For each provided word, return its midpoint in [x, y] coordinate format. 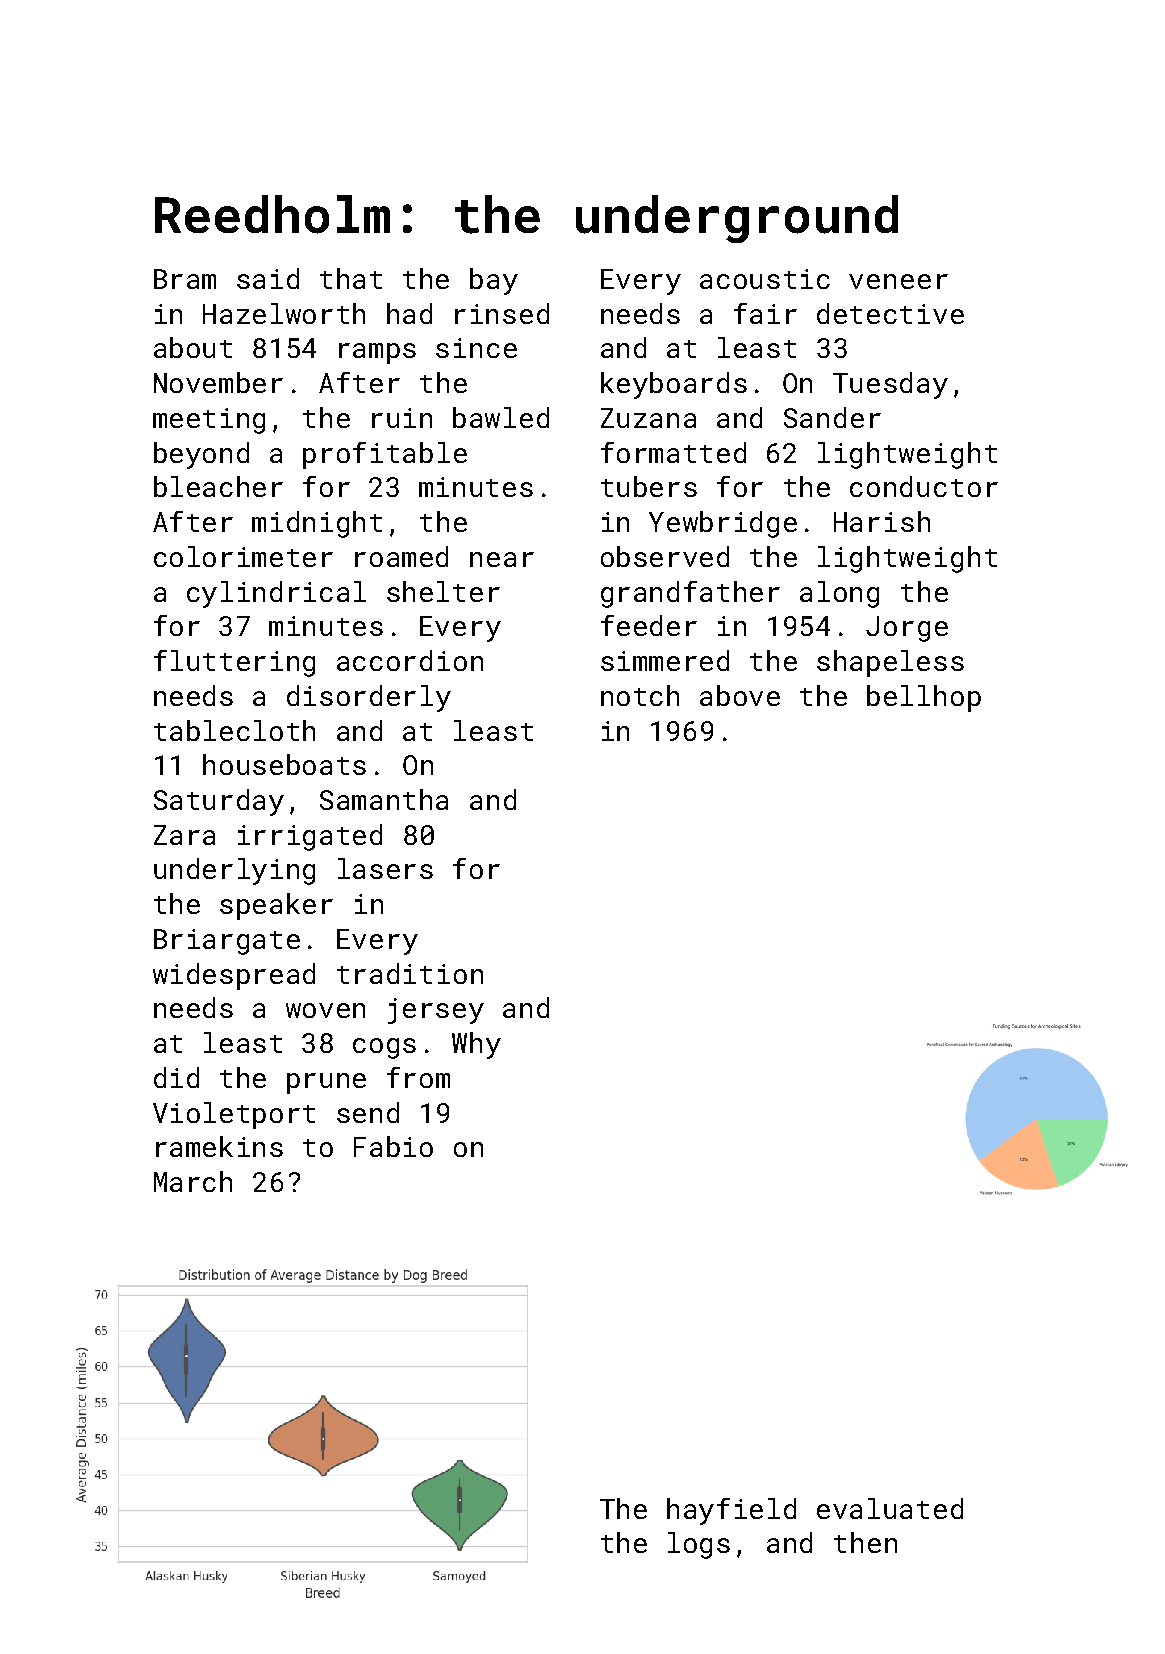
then [865, 1542]
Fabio [393, 1146]
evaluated [890, 1508]
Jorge [907, 629]
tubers [649, 486]
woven [325, 1010]
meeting [209, 421]
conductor [924, 486]
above [740, 695]
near [502, 559]
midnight [317, 524]
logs [699, 1545]
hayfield [731, 1511]
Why [476, 1045]
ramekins [219, 1146]
